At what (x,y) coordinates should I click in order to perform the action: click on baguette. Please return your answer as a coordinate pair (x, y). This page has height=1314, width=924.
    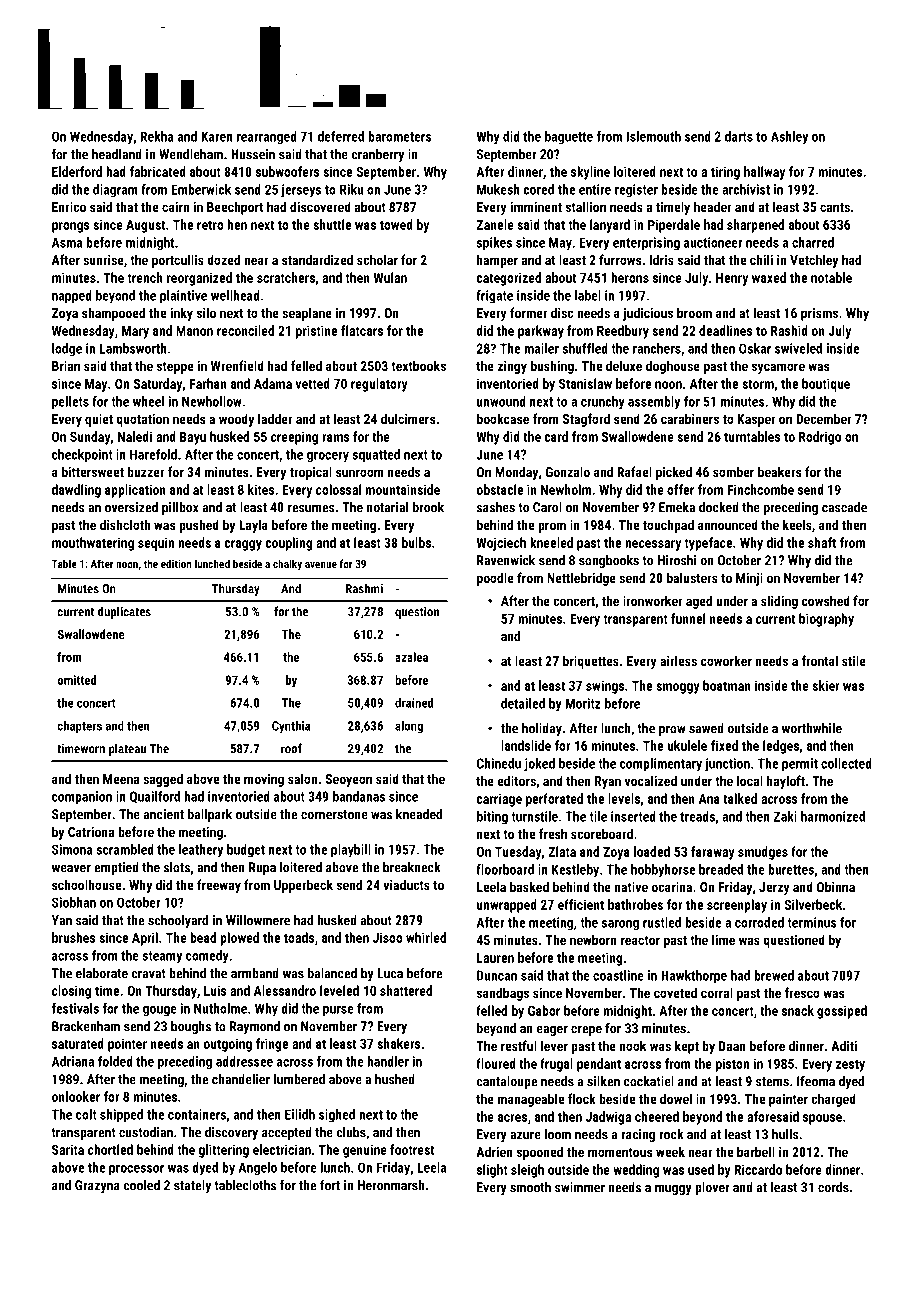
    Looking at the image, I should click on (569, 137).
